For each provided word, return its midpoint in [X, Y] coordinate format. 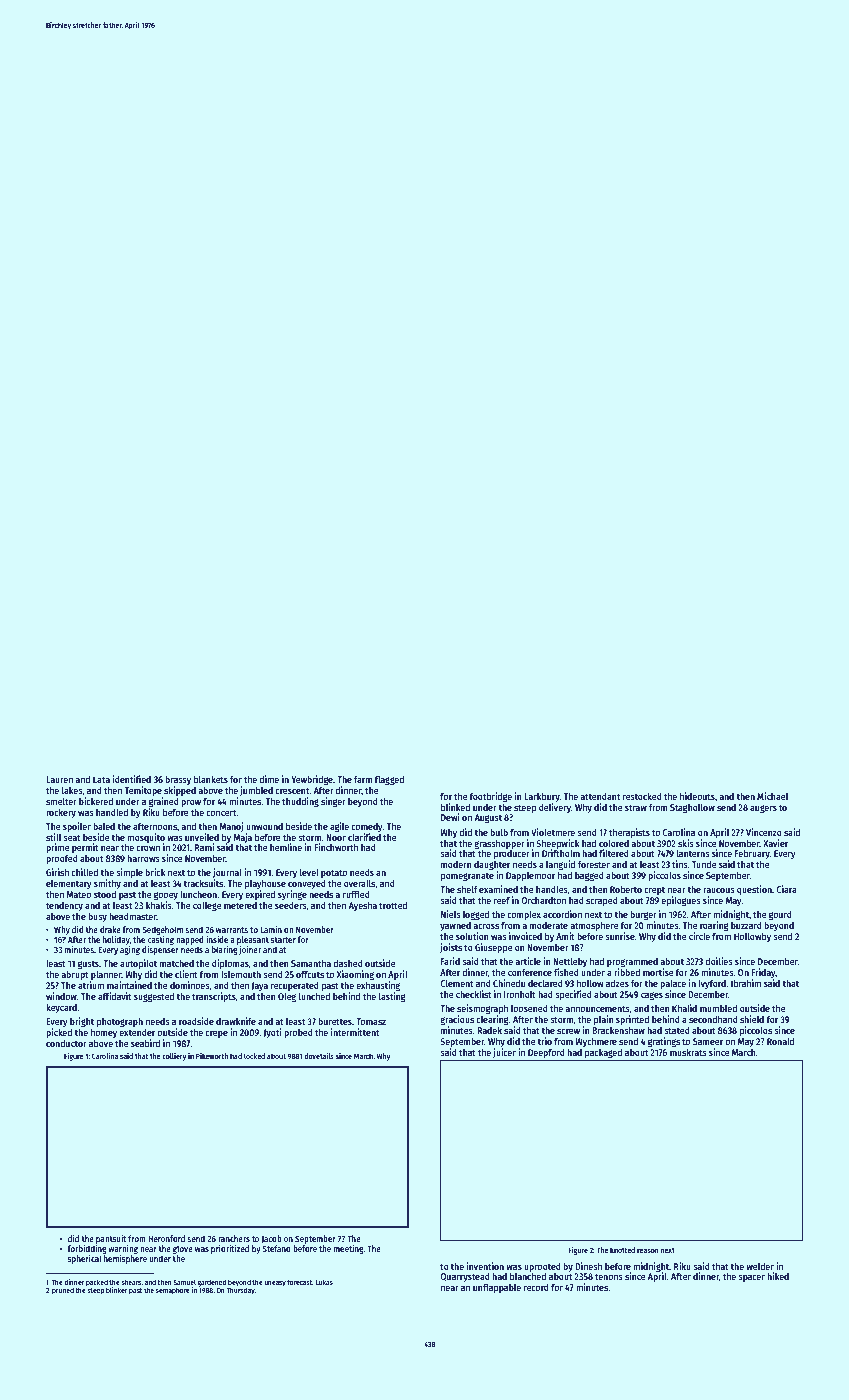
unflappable [497, 1288]
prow [191, 803]
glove [183, 1249]
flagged [389, 780]
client [186, 974]
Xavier [775, 843]
